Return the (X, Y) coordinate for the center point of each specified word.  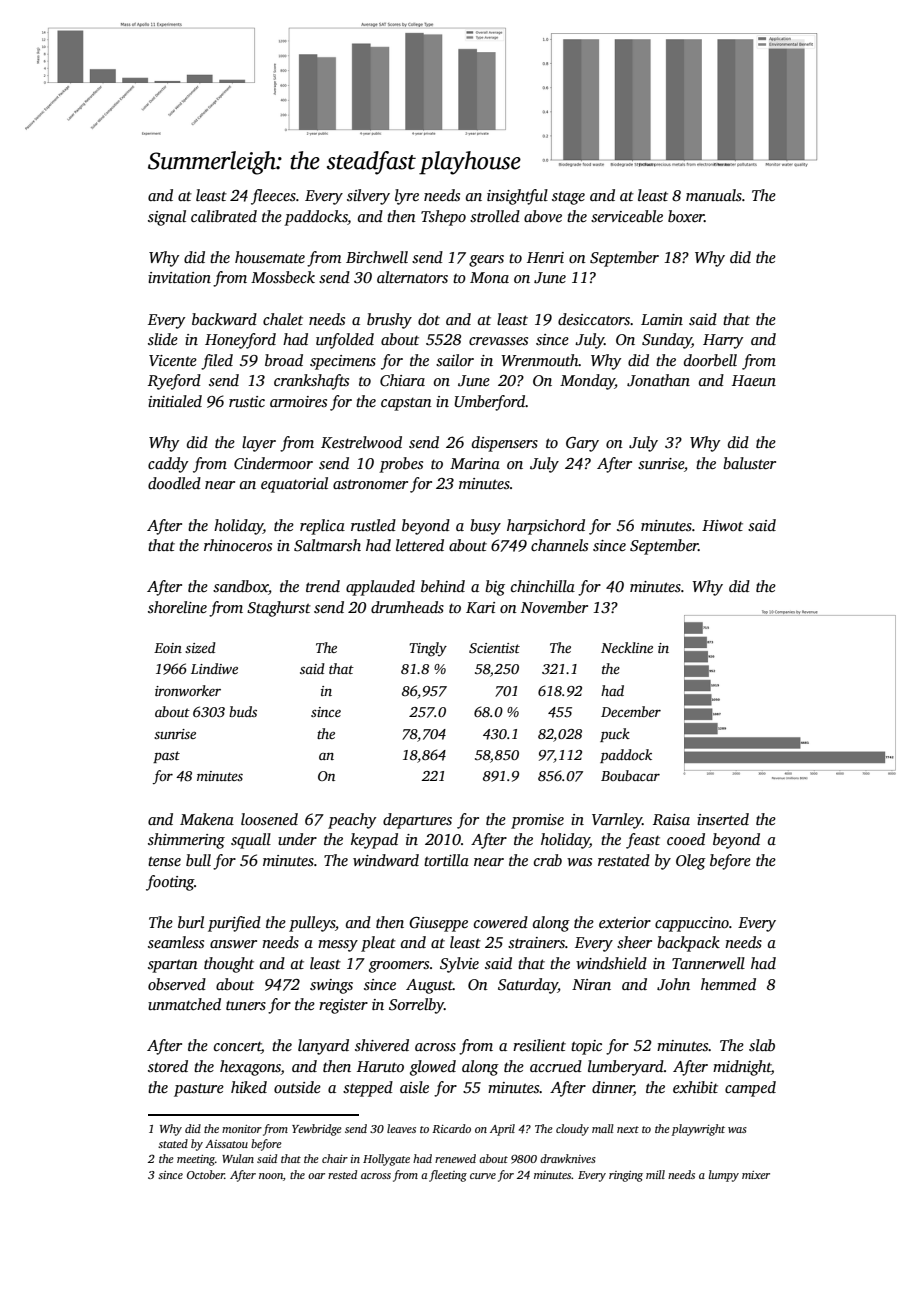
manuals (714, 195)
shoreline (177, 607)
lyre (407, 197)
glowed (433, 1068)
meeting (196, 1160)
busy (485, 527)
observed (177, 984)
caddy (168, 465)
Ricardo (451, 1128)
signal (167, 218)
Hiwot (722, 525)
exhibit (695, 1087)
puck (615, 735)
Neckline (627, 647)
